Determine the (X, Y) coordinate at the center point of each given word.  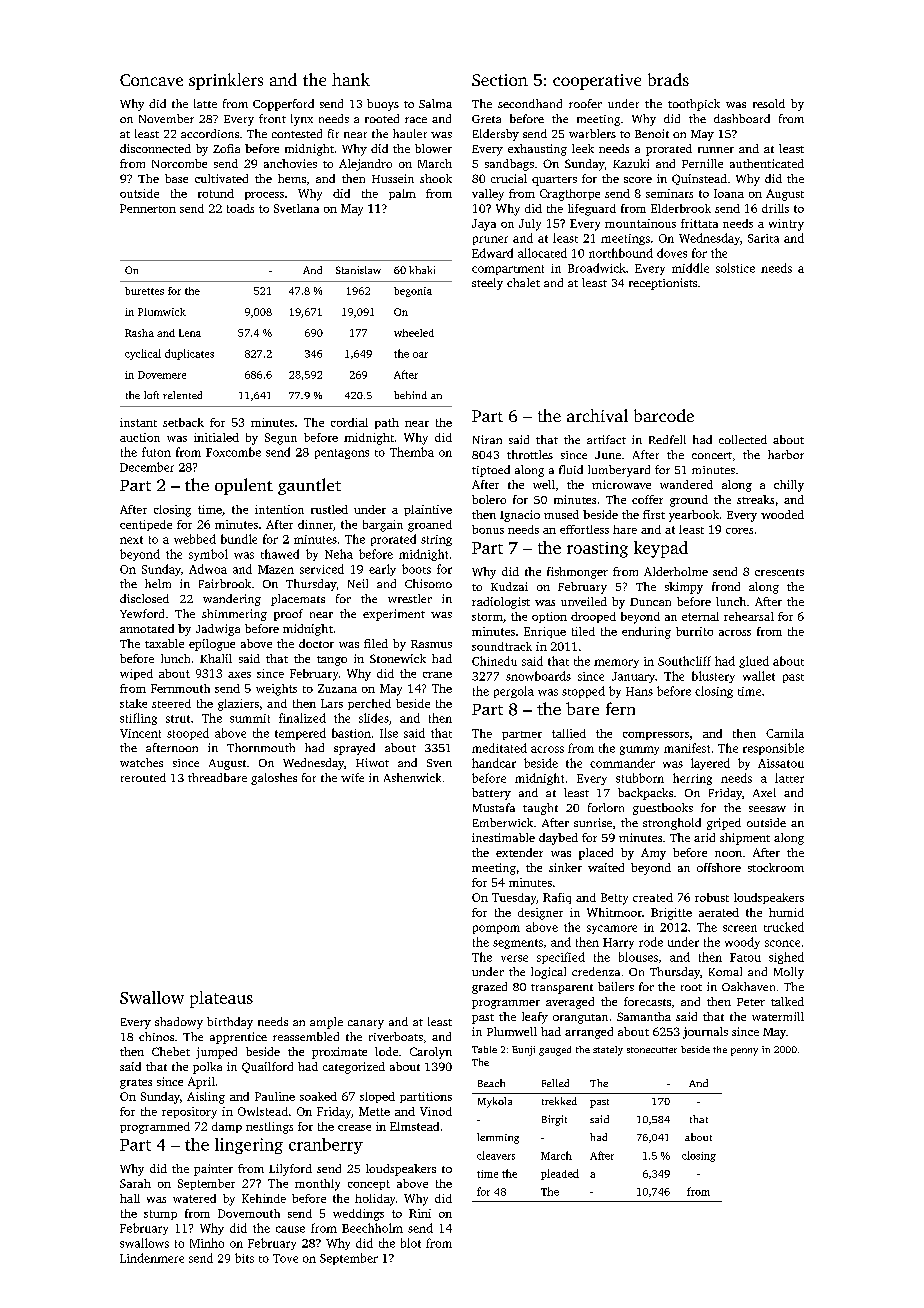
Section (500, 80)
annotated (147, 628)
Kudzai (509, 586)
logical (548, 973)
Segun (281, 439)
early (382, 570)
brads (668, 79)
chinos (156, 1036)
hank (351, 79)
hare (625, 529)
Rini (420, 1213)
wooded (782, 514)
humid (786, 912)
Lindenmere (152, 1258)
